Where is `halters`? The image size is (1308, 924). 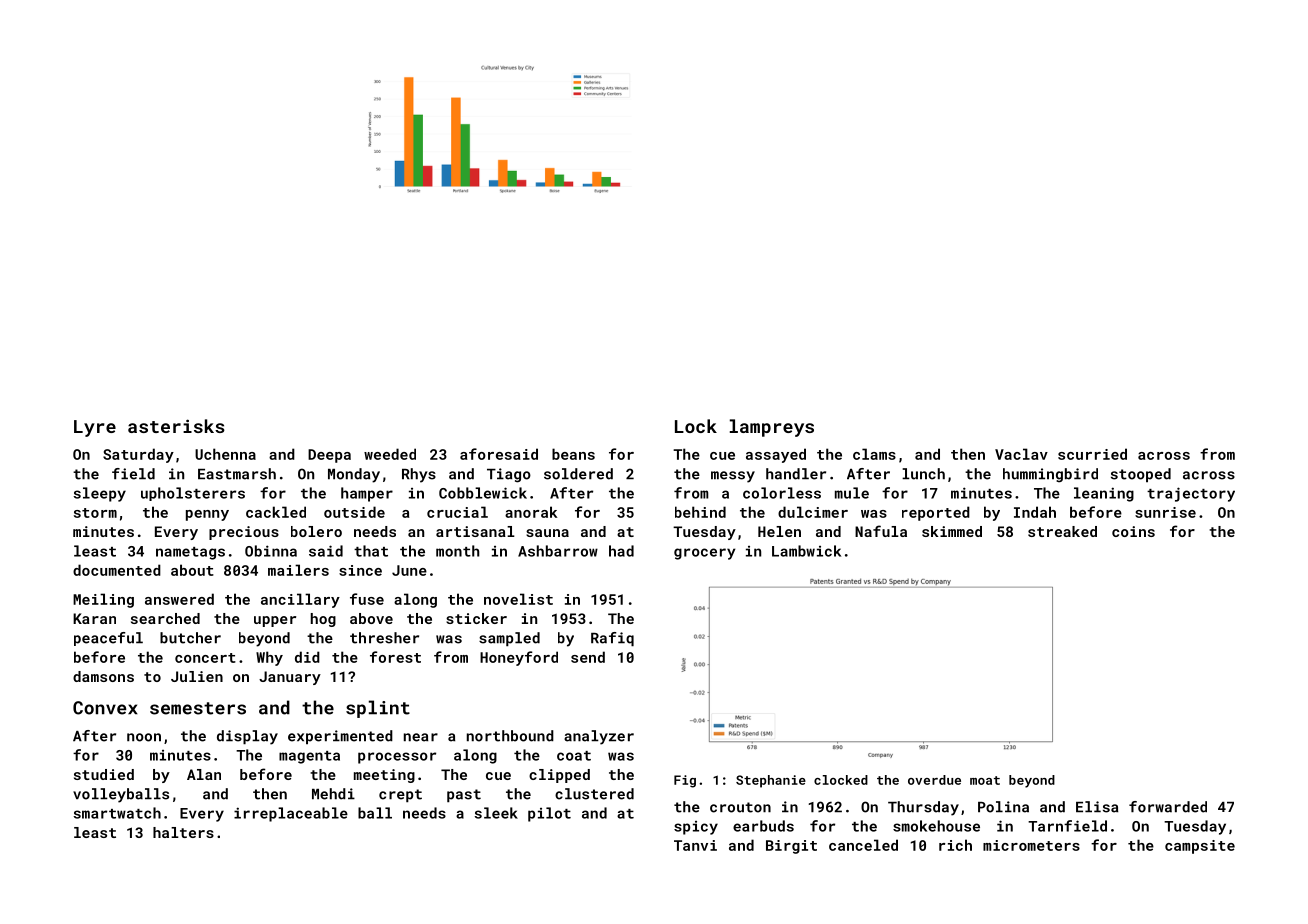 halters is located at coordinates (183, 832).
